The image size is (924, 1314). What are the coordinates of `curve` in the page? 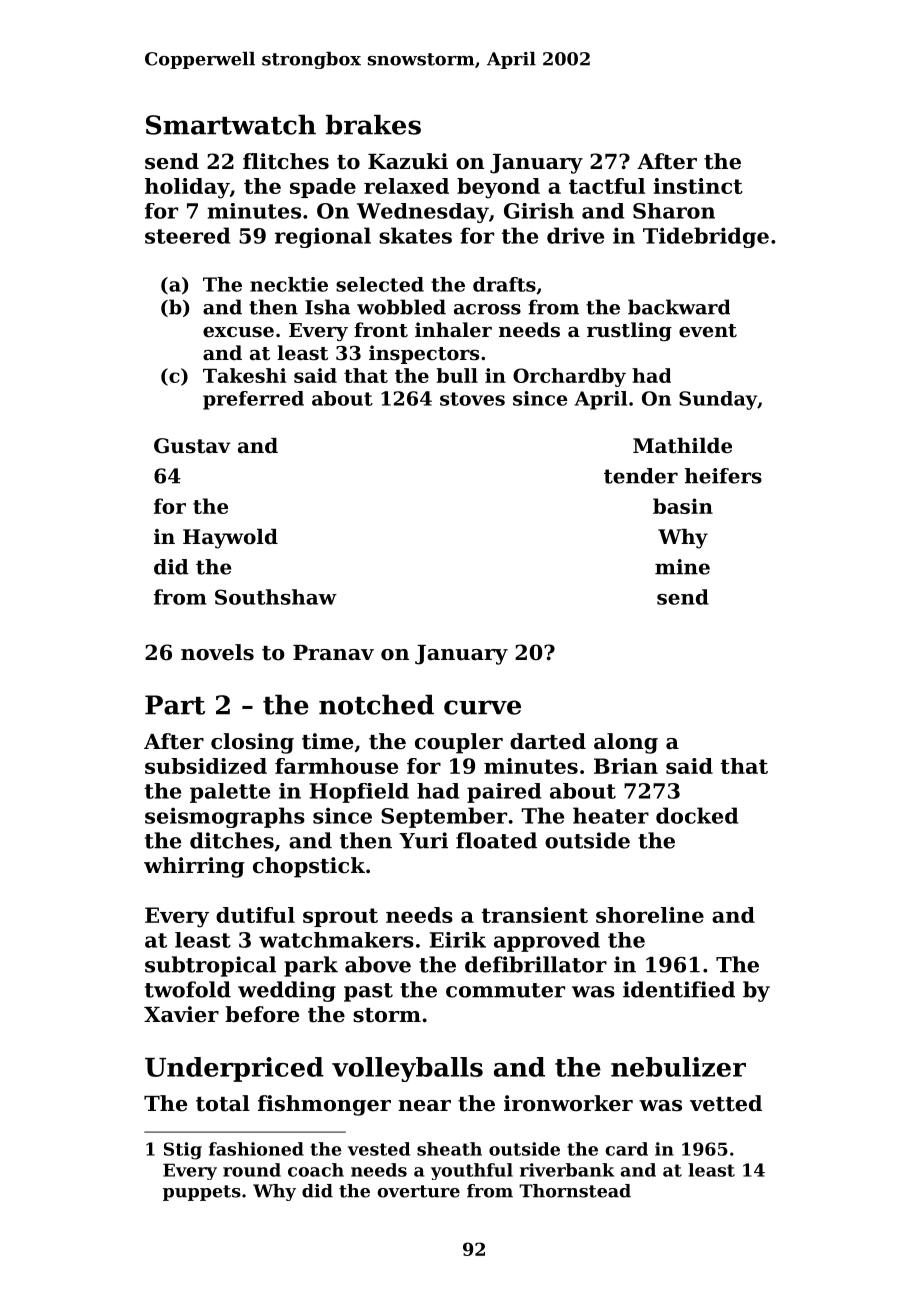 It's located at (482, 707).
